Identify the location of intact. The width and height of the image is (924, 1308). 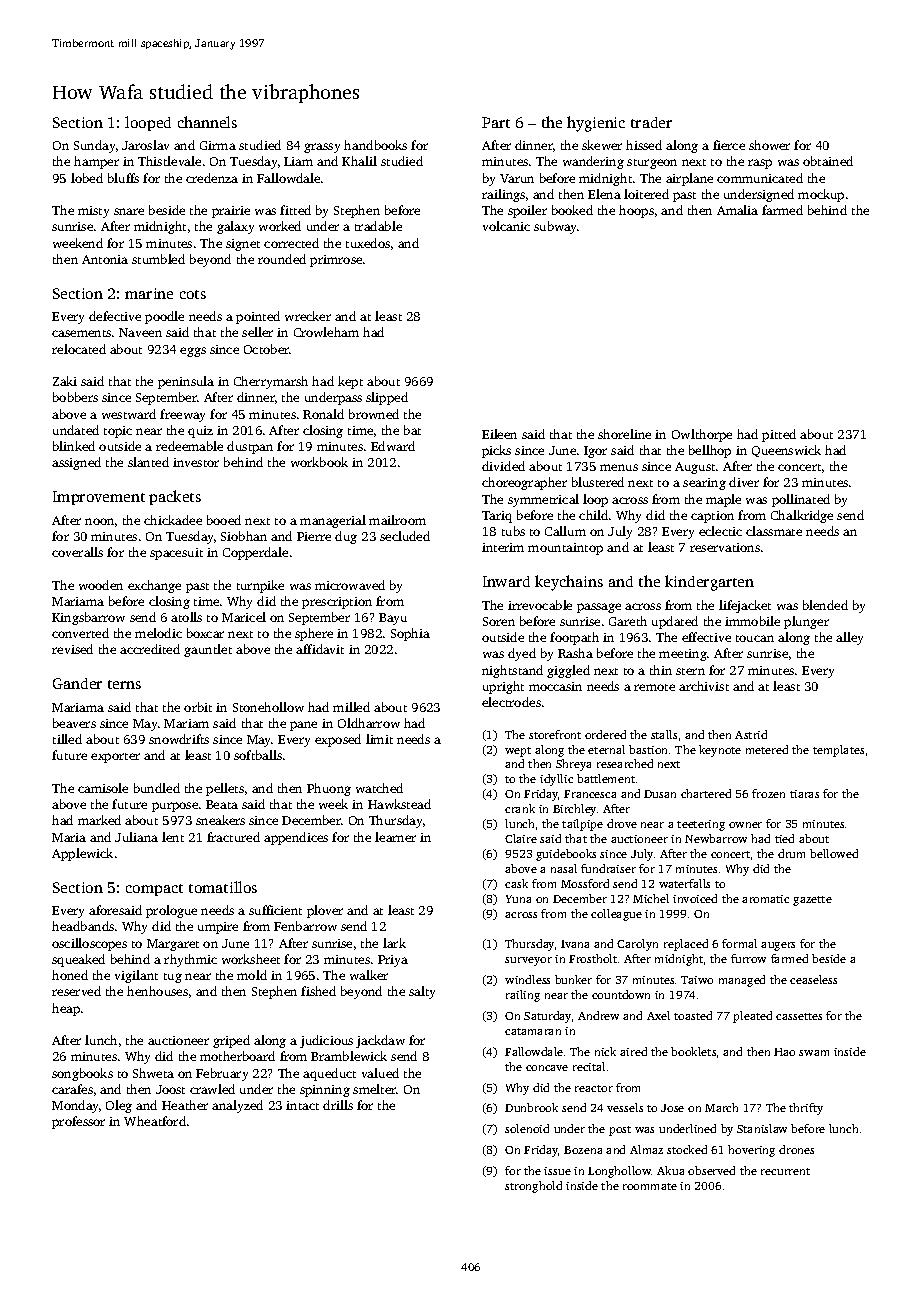
(302, 1105).
